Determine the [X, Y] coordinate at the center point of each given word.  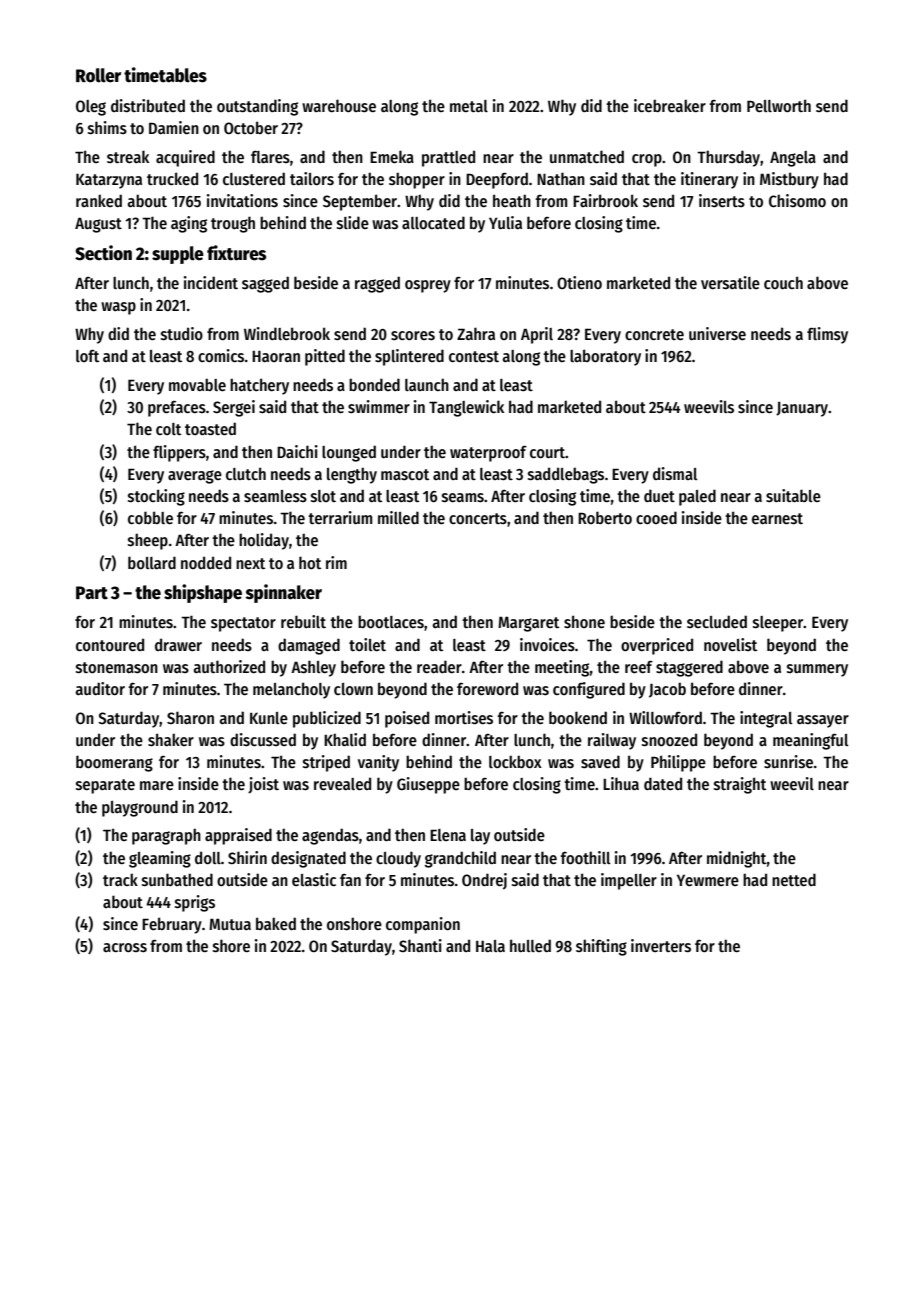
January [802, 409]
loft [87, 355]
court [547, 452]
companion [423, 925]
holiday [264, 541]
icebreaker [670, 105]
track [120, 879]
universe [717, 334]
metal [469, 106]
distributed [148, 105]
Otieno [579, 282]
